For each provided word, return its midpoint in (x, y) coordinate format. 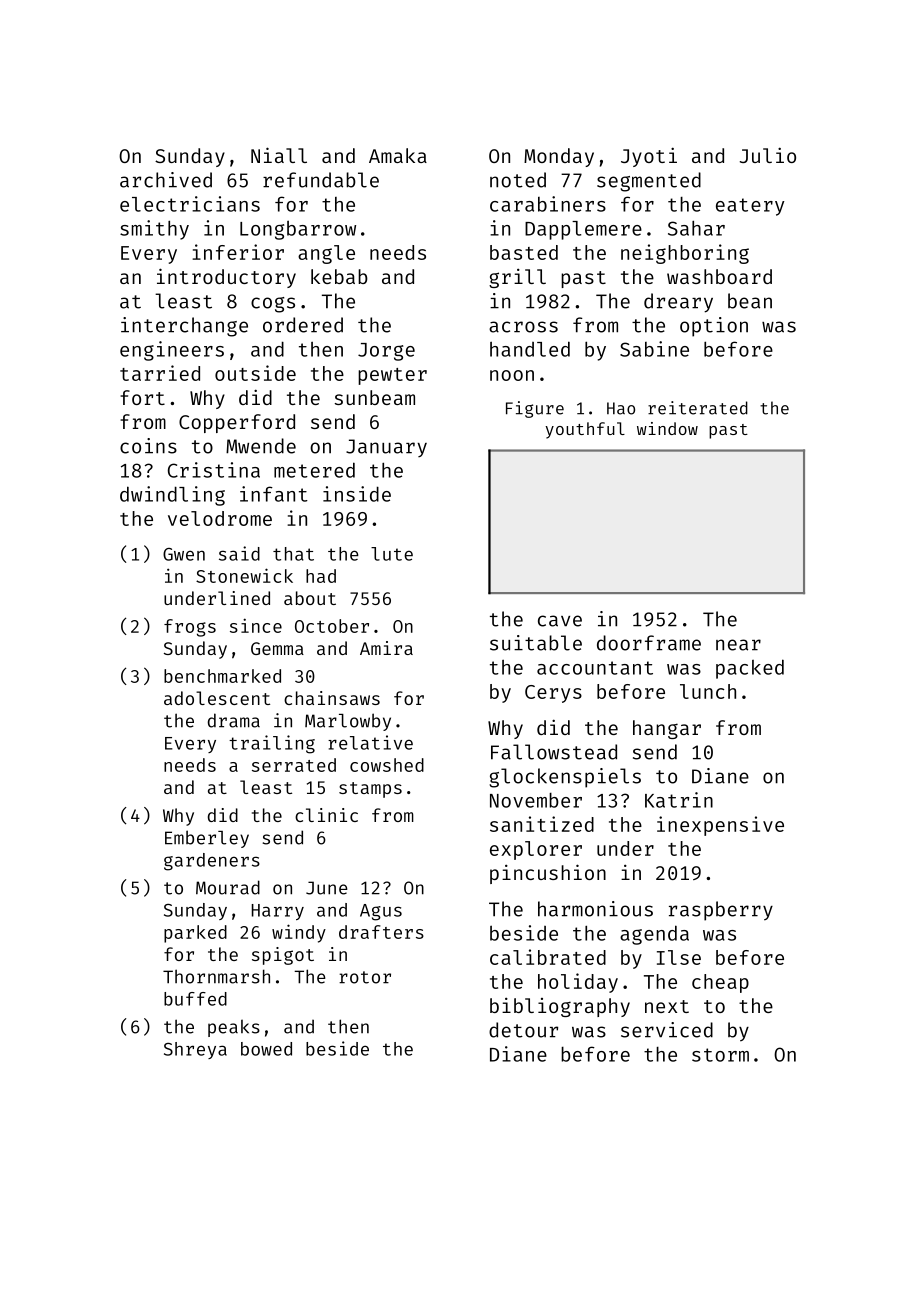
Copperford (237, 423)
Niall (279, 155)
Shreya (195, 1050)
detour (523, 1030)
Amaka (398, 155)
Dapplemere (583, 230)
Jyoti (649, 157)
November (536, 800)
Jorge (386, 352)
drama (234, 720)
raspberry (721, 911)
